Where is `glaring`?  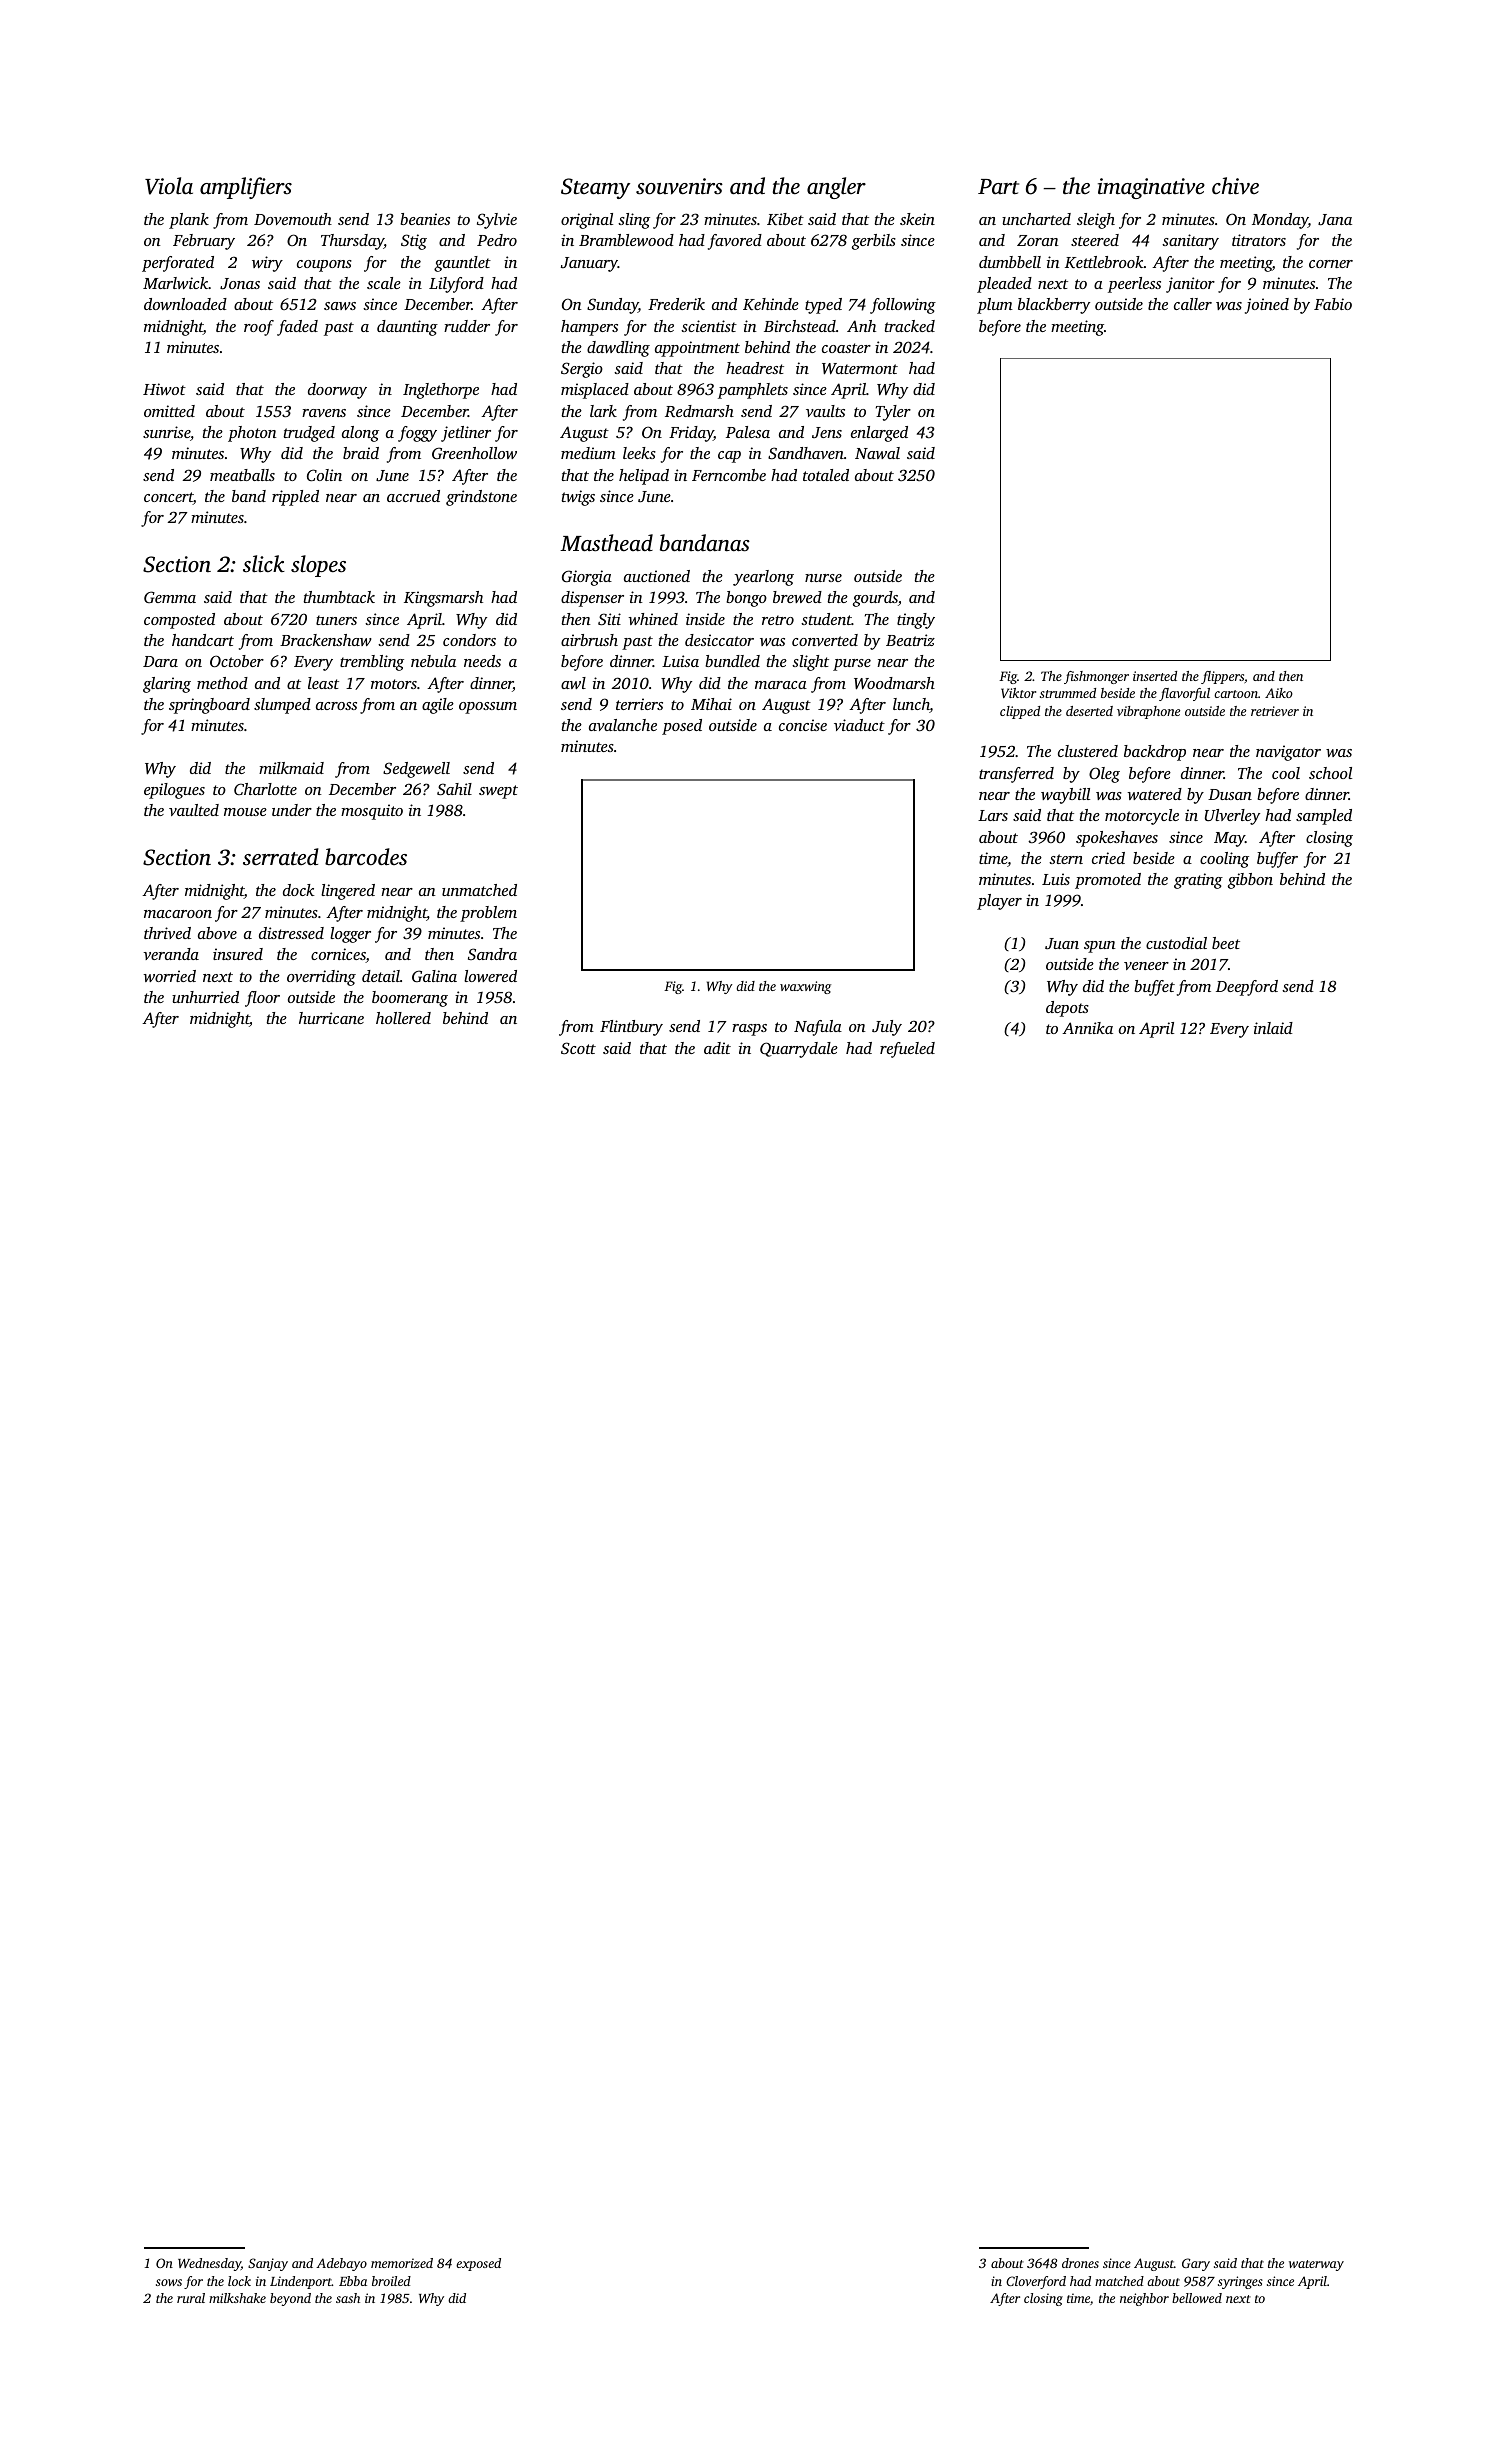
glaring is located at coordinates (167, 685).
